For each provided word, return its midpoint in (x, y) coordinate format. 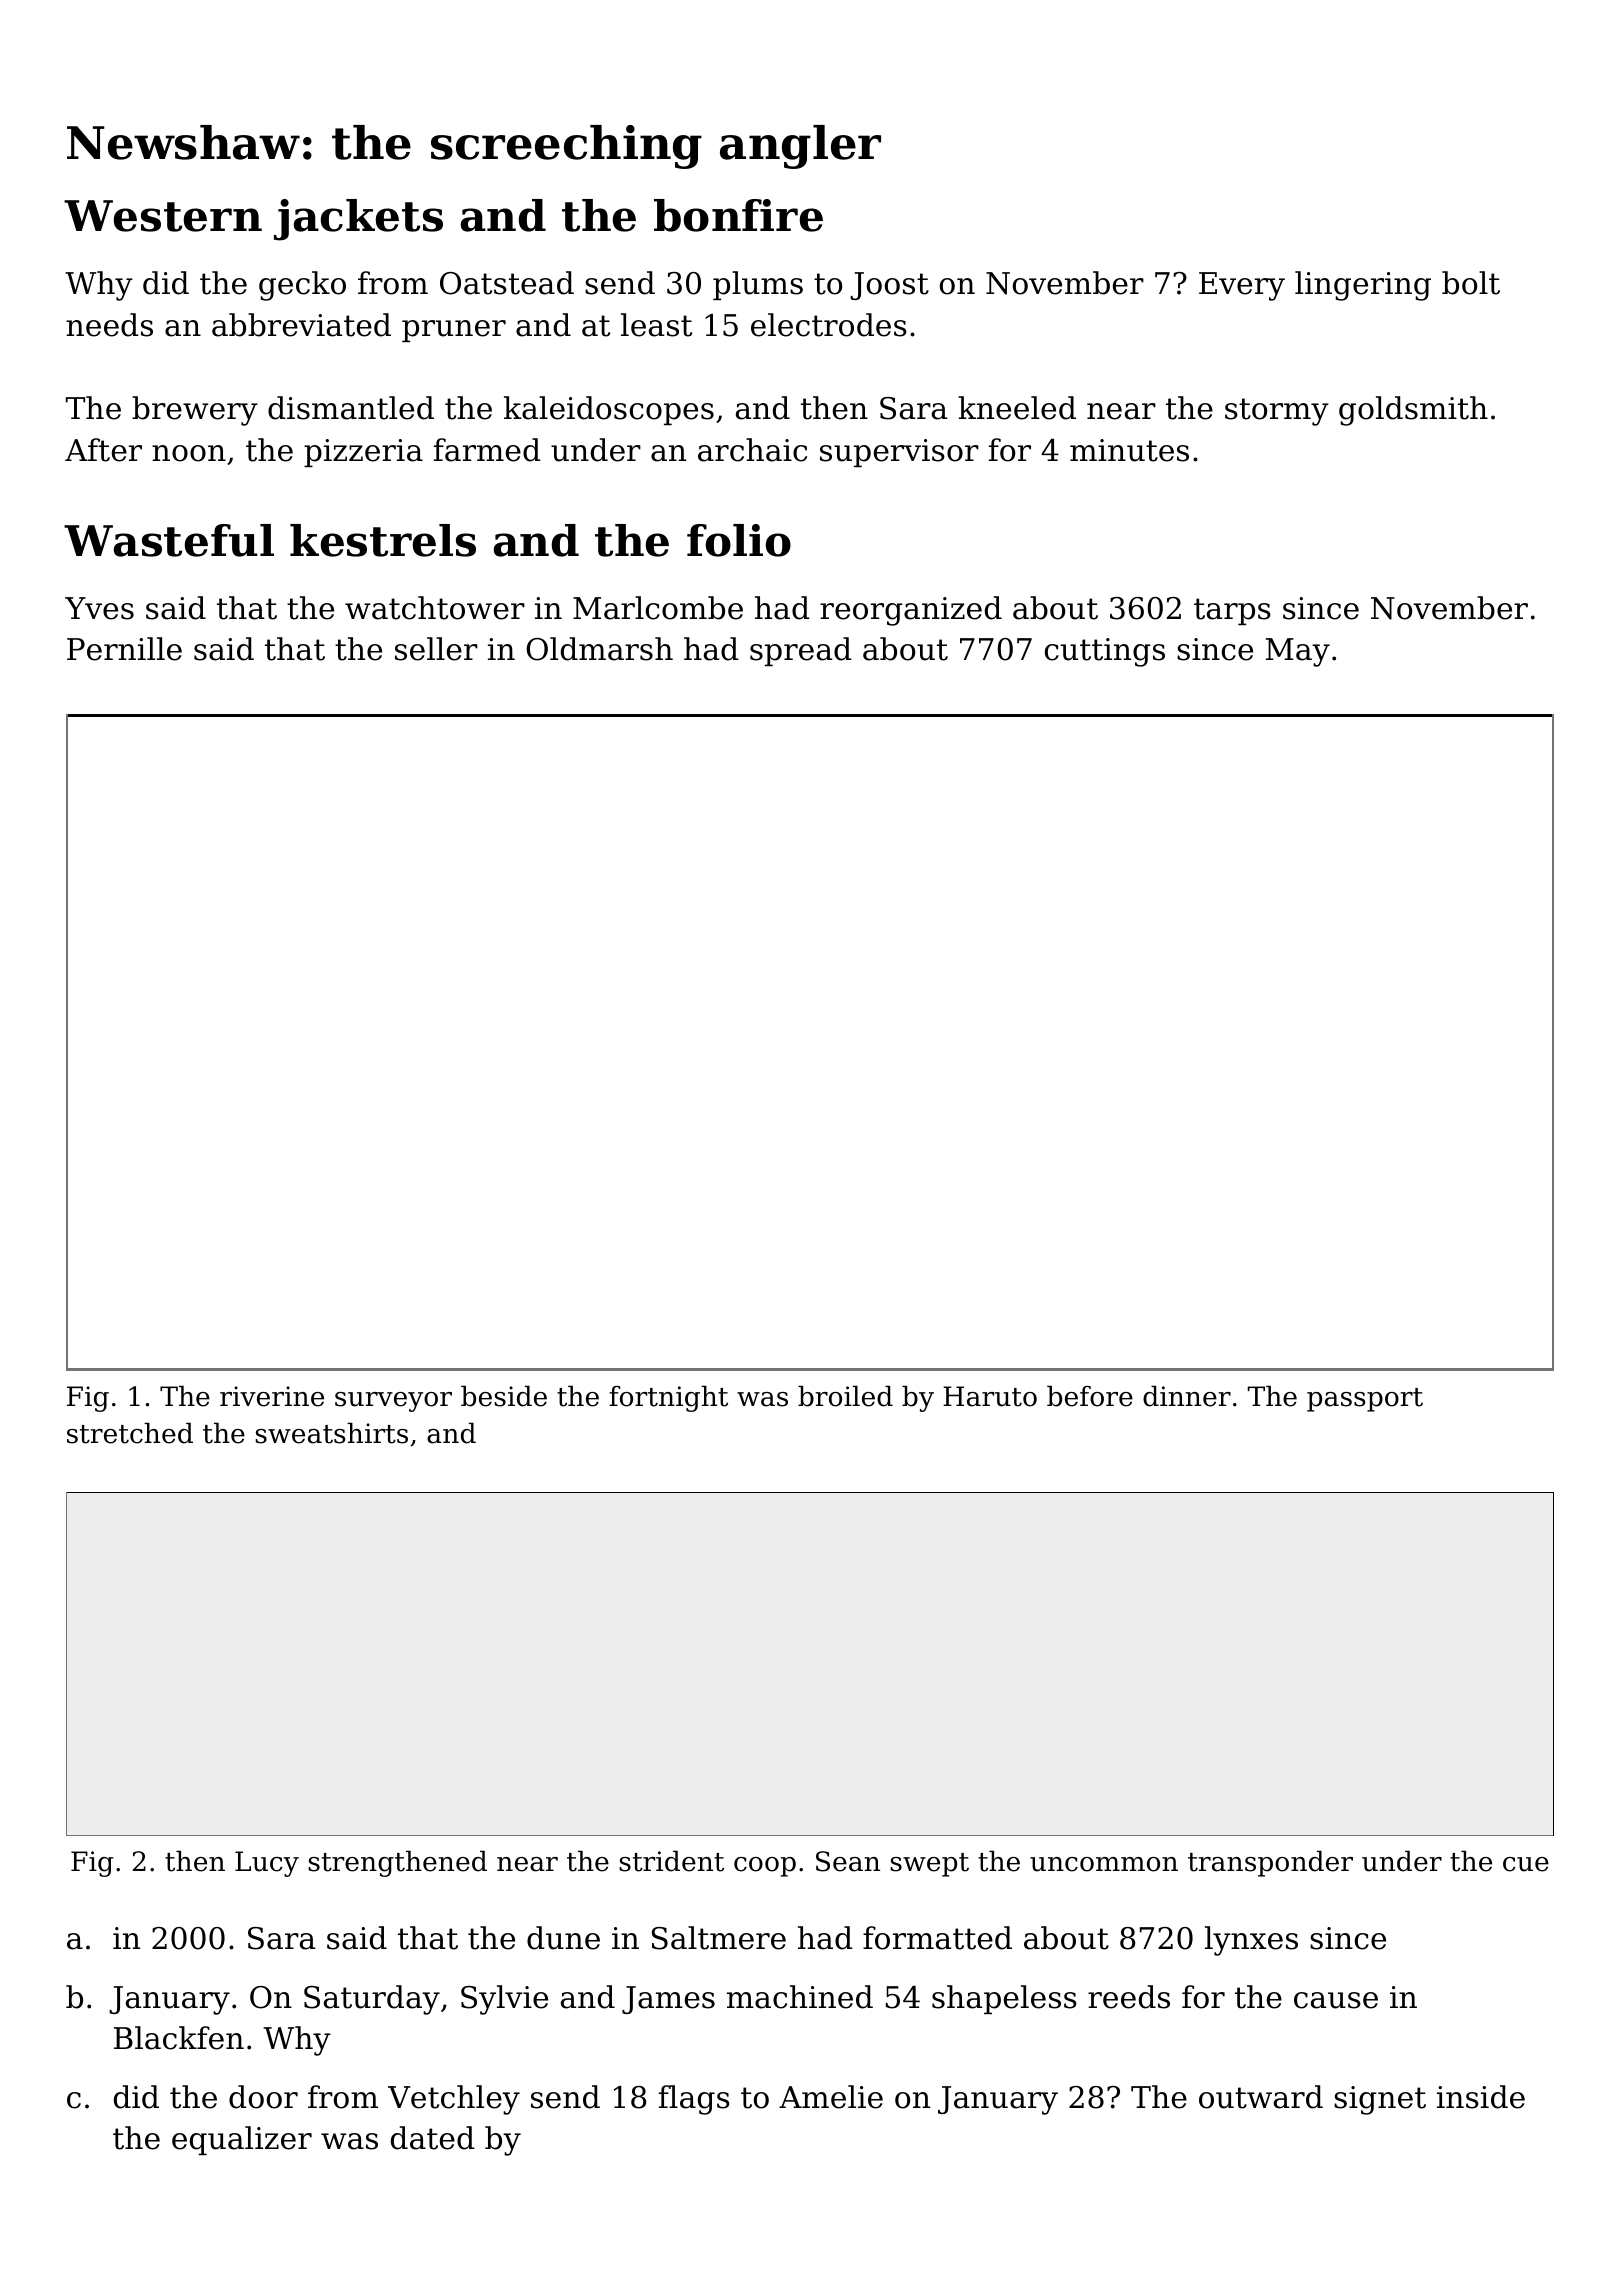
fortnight (668, 1398)
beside (504, 1396)
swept (929, 1865)
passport (1365, 1400)
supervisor (899, 453)
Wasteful (169, 540)
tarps (1232, 611)
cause (1336, 2000)
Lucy (267, 1864)
